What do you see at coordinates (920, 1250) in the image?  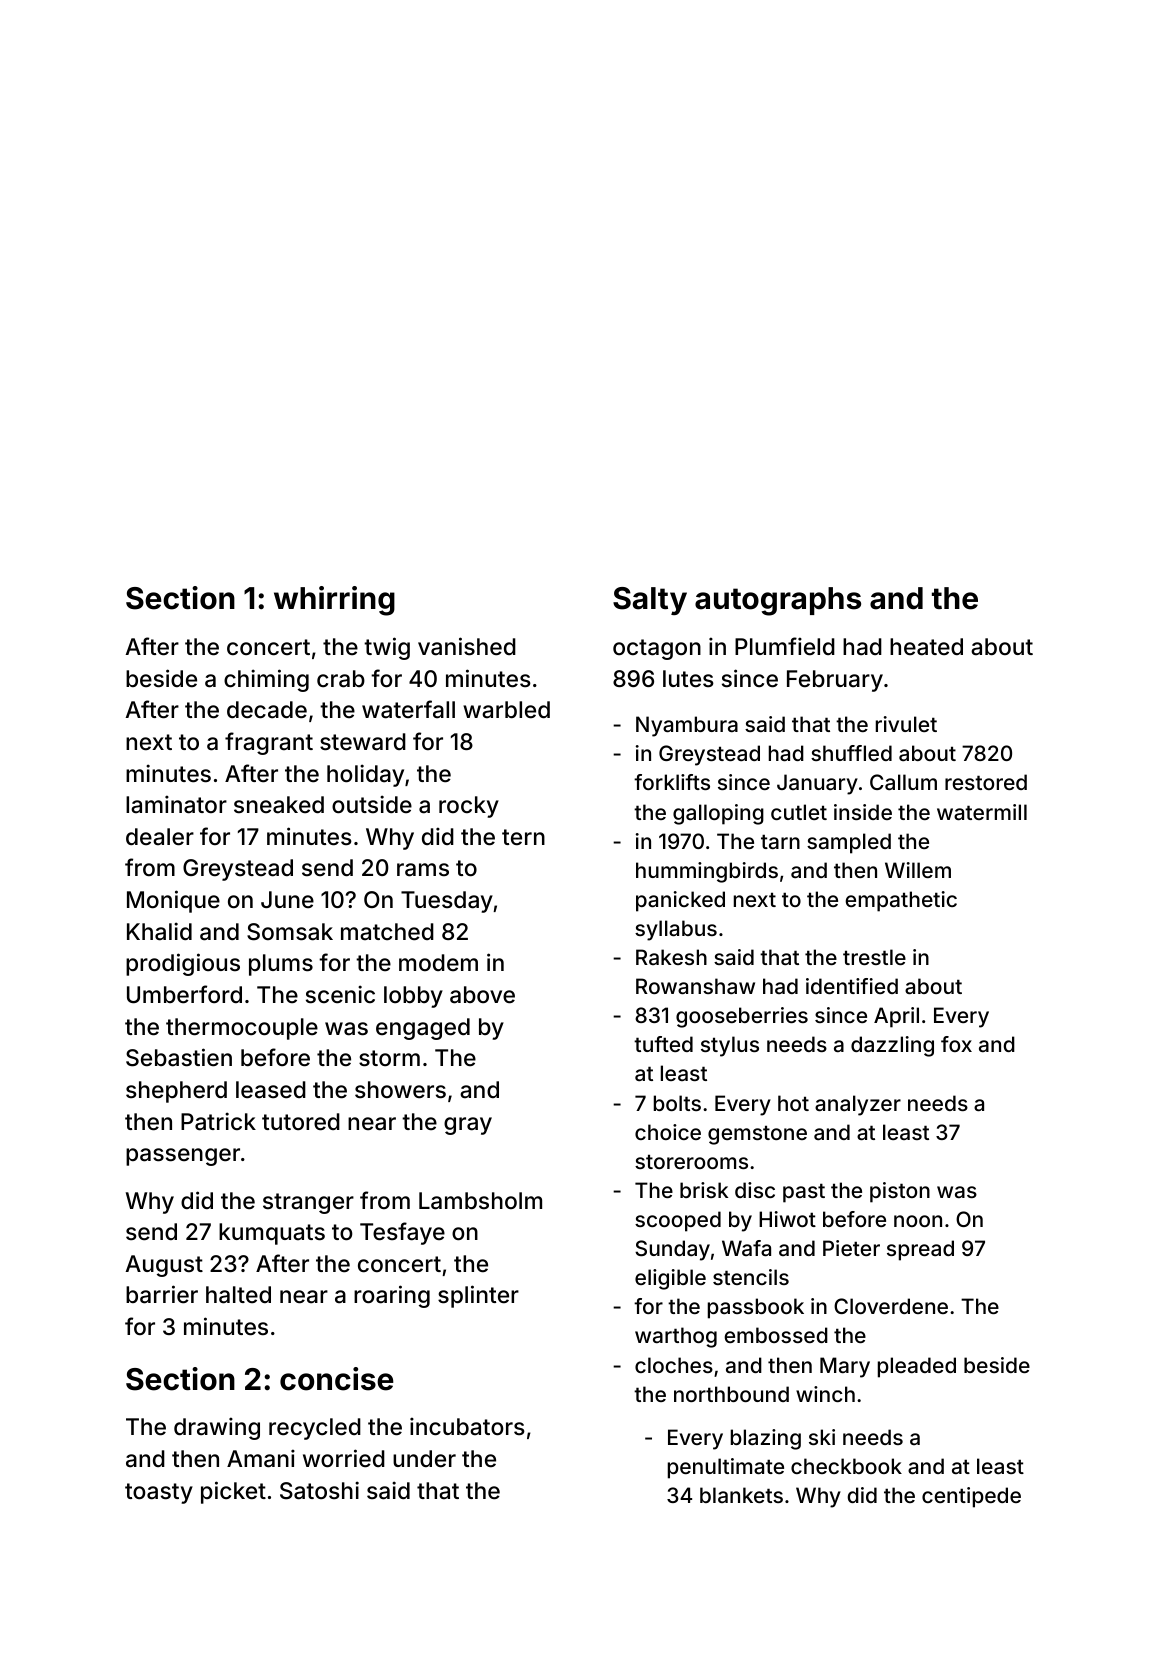 I see `spread` at bounding box center [920, 1250].
